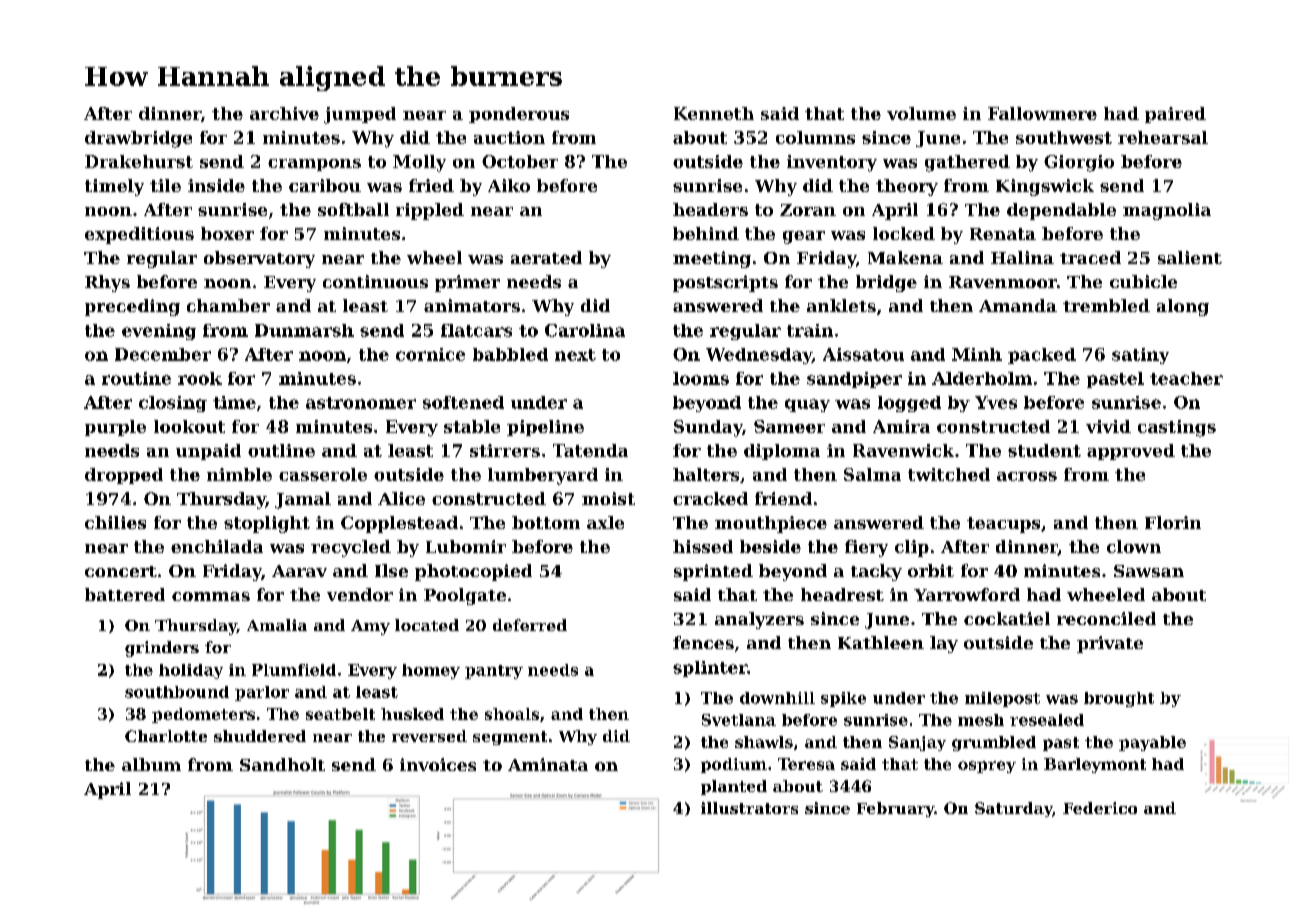 This screenshot has width=1308, height=924. Describe the element at coordinates (1106, 305) in the screenshot. I see `trembled` at that location.
